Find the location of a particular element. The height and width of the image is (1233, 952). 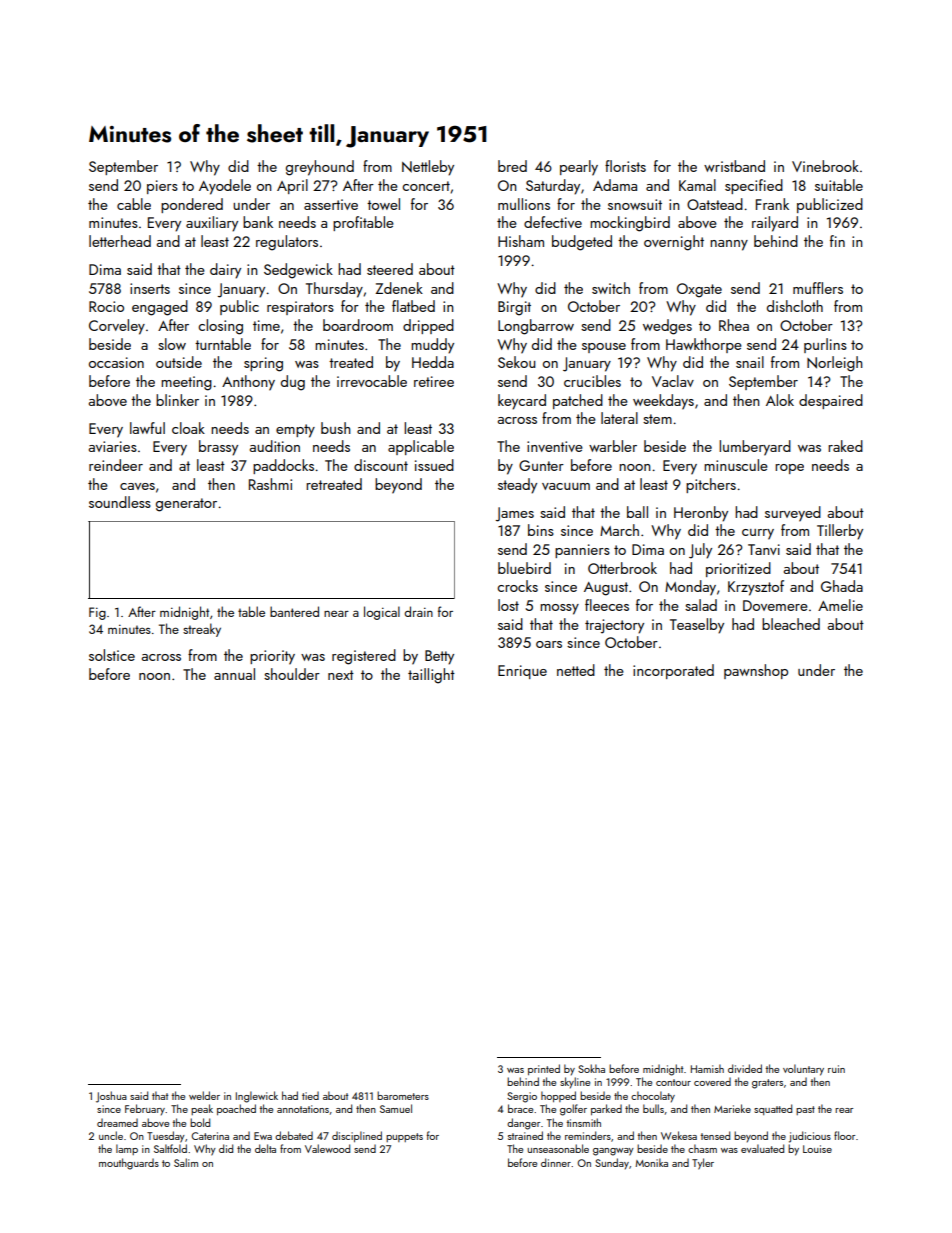

fin is located at coordinates (837, 241).
